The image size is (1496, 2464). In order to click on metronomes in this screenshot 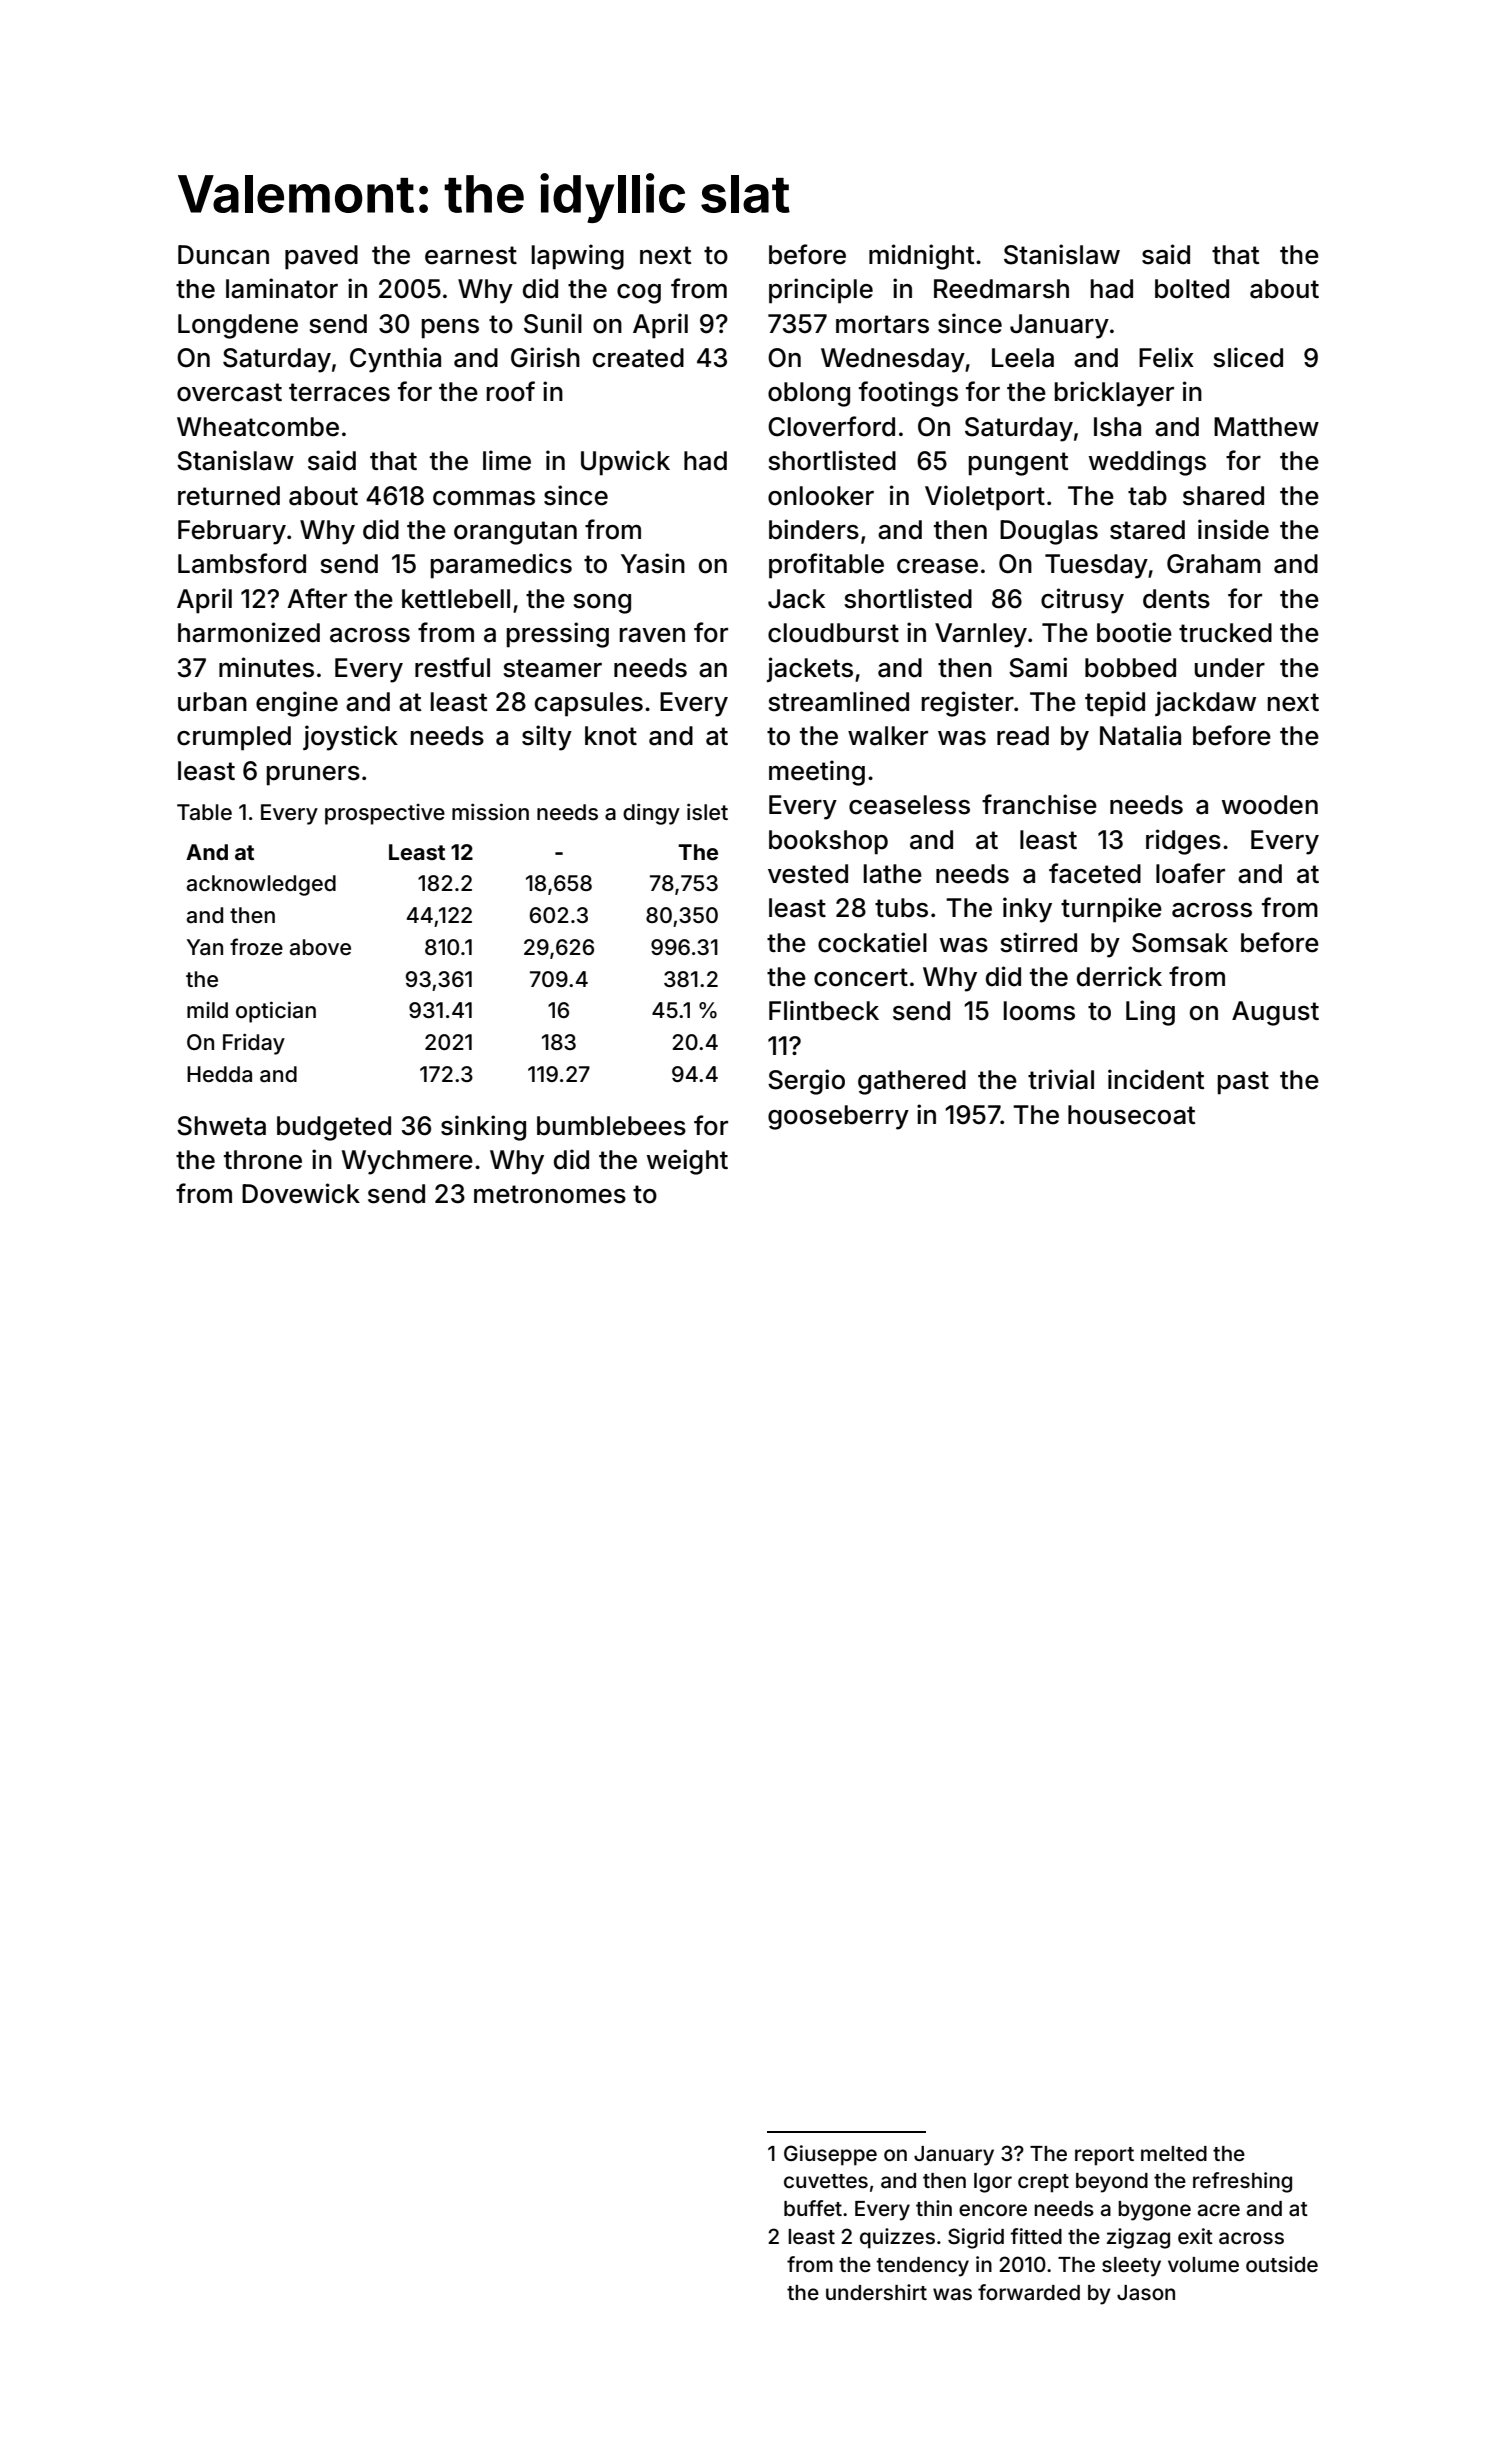, I will do `click(550, 1194)`.
